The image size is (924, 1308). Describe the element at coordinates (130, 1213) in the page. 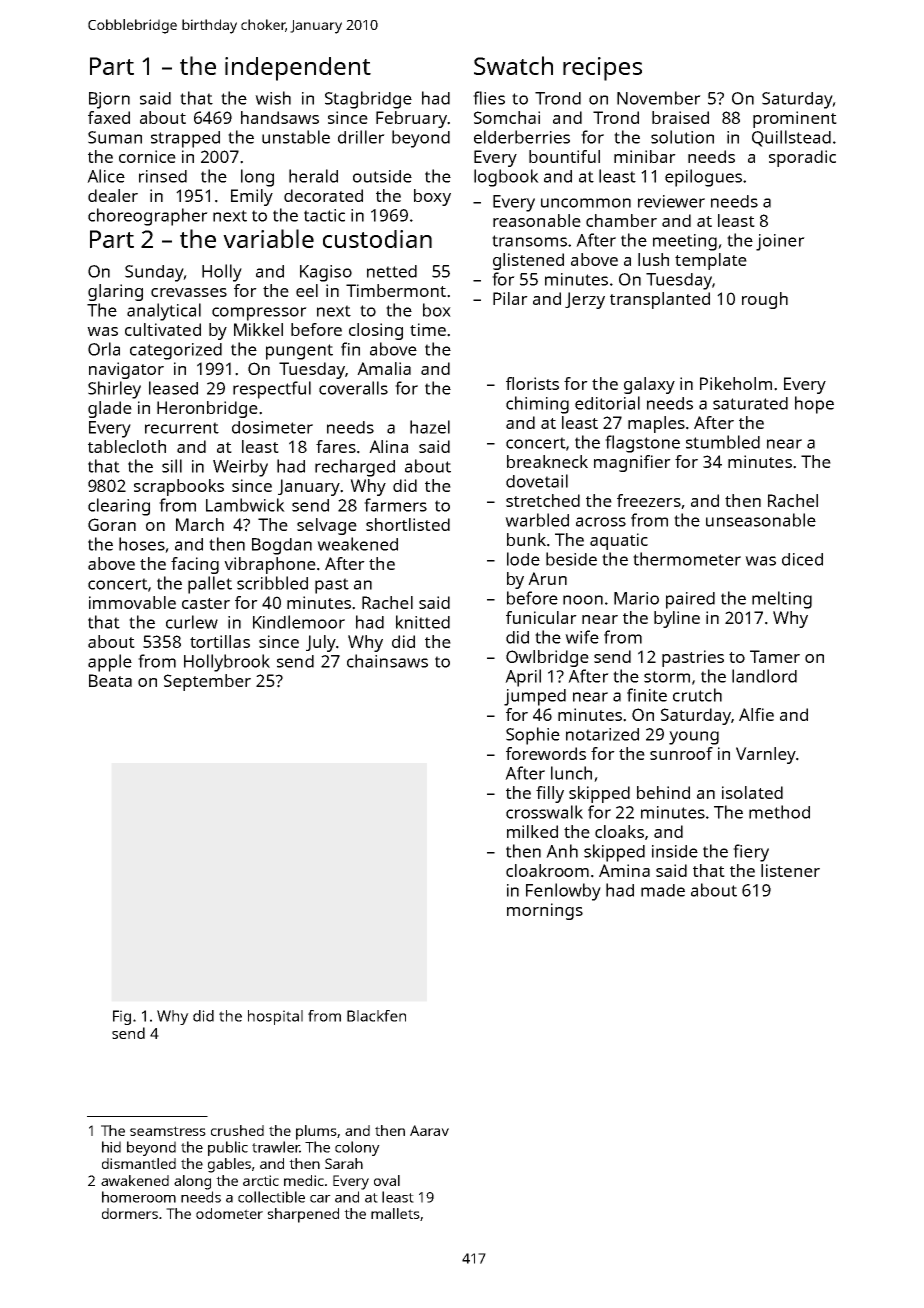

I see `dormers` at that location.
